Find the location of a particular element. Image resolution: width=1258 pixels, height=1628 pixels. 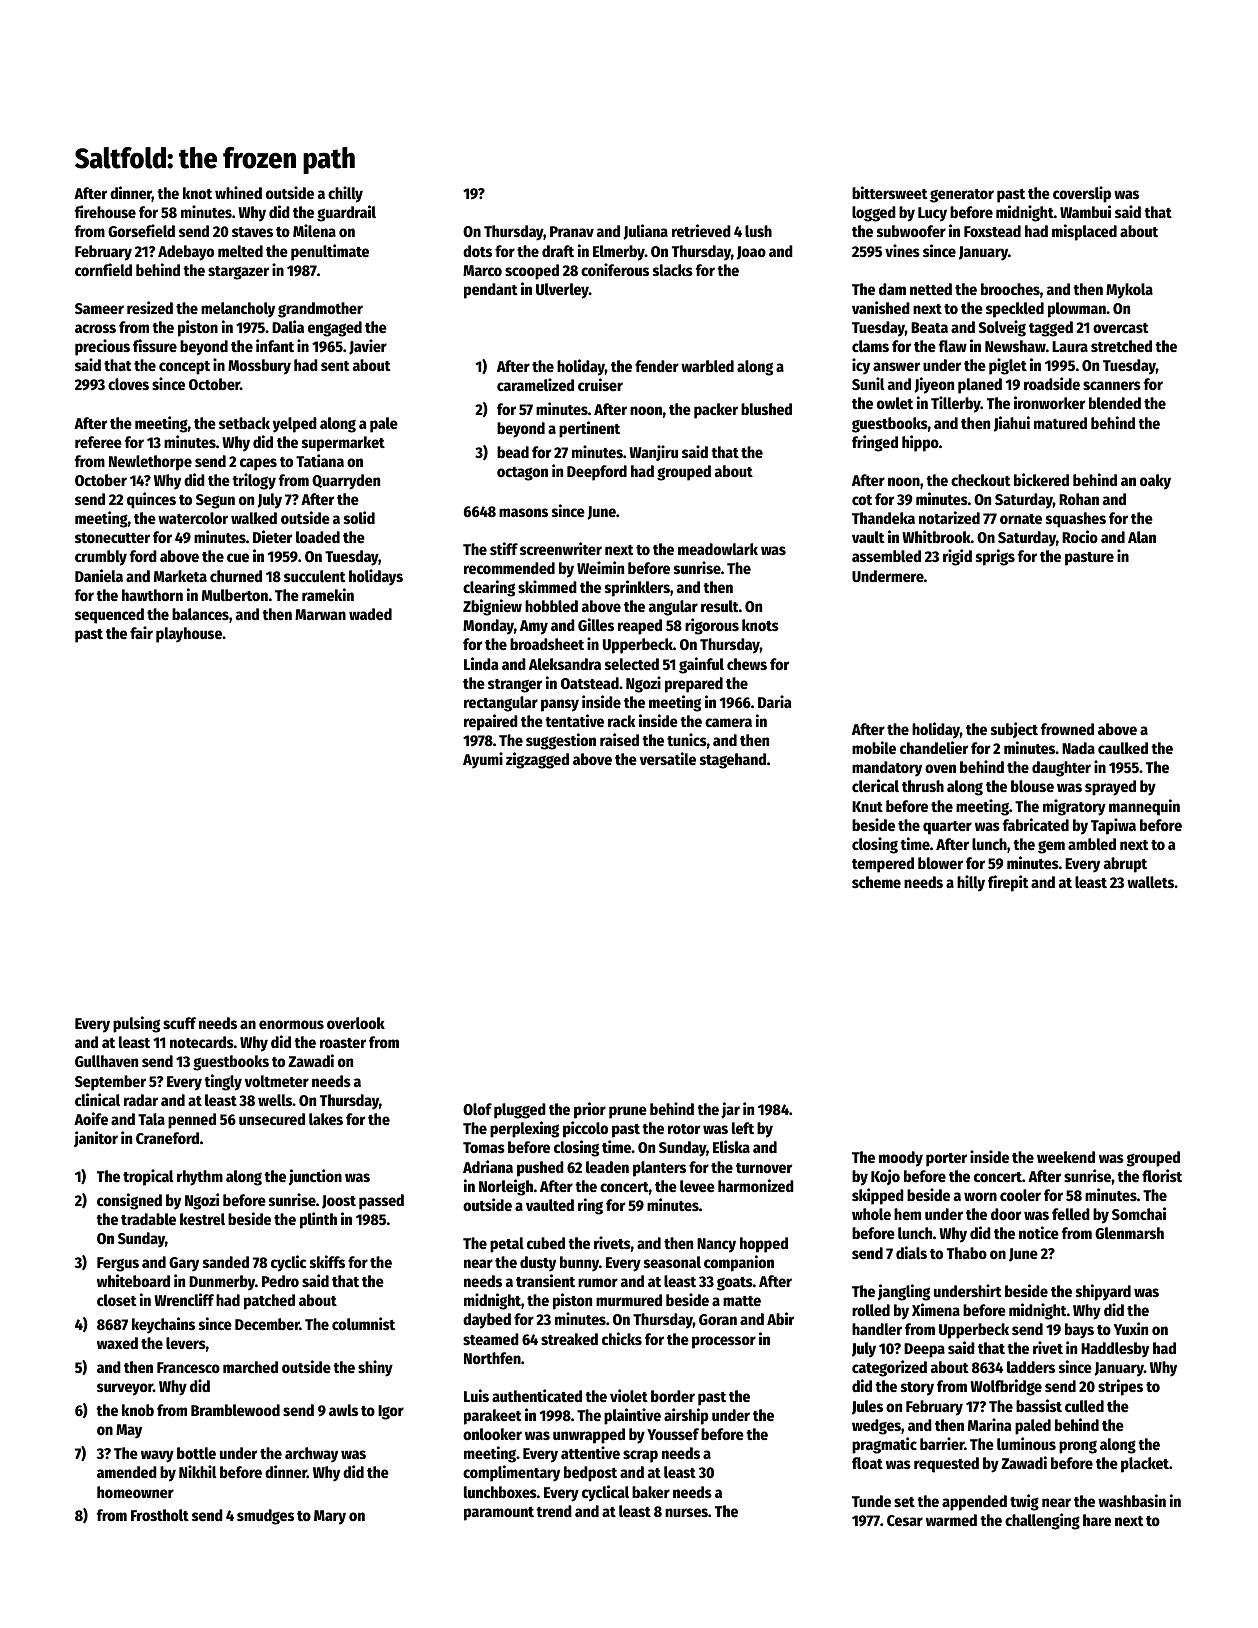

coverslip is located at coordinates (1082, 194).
